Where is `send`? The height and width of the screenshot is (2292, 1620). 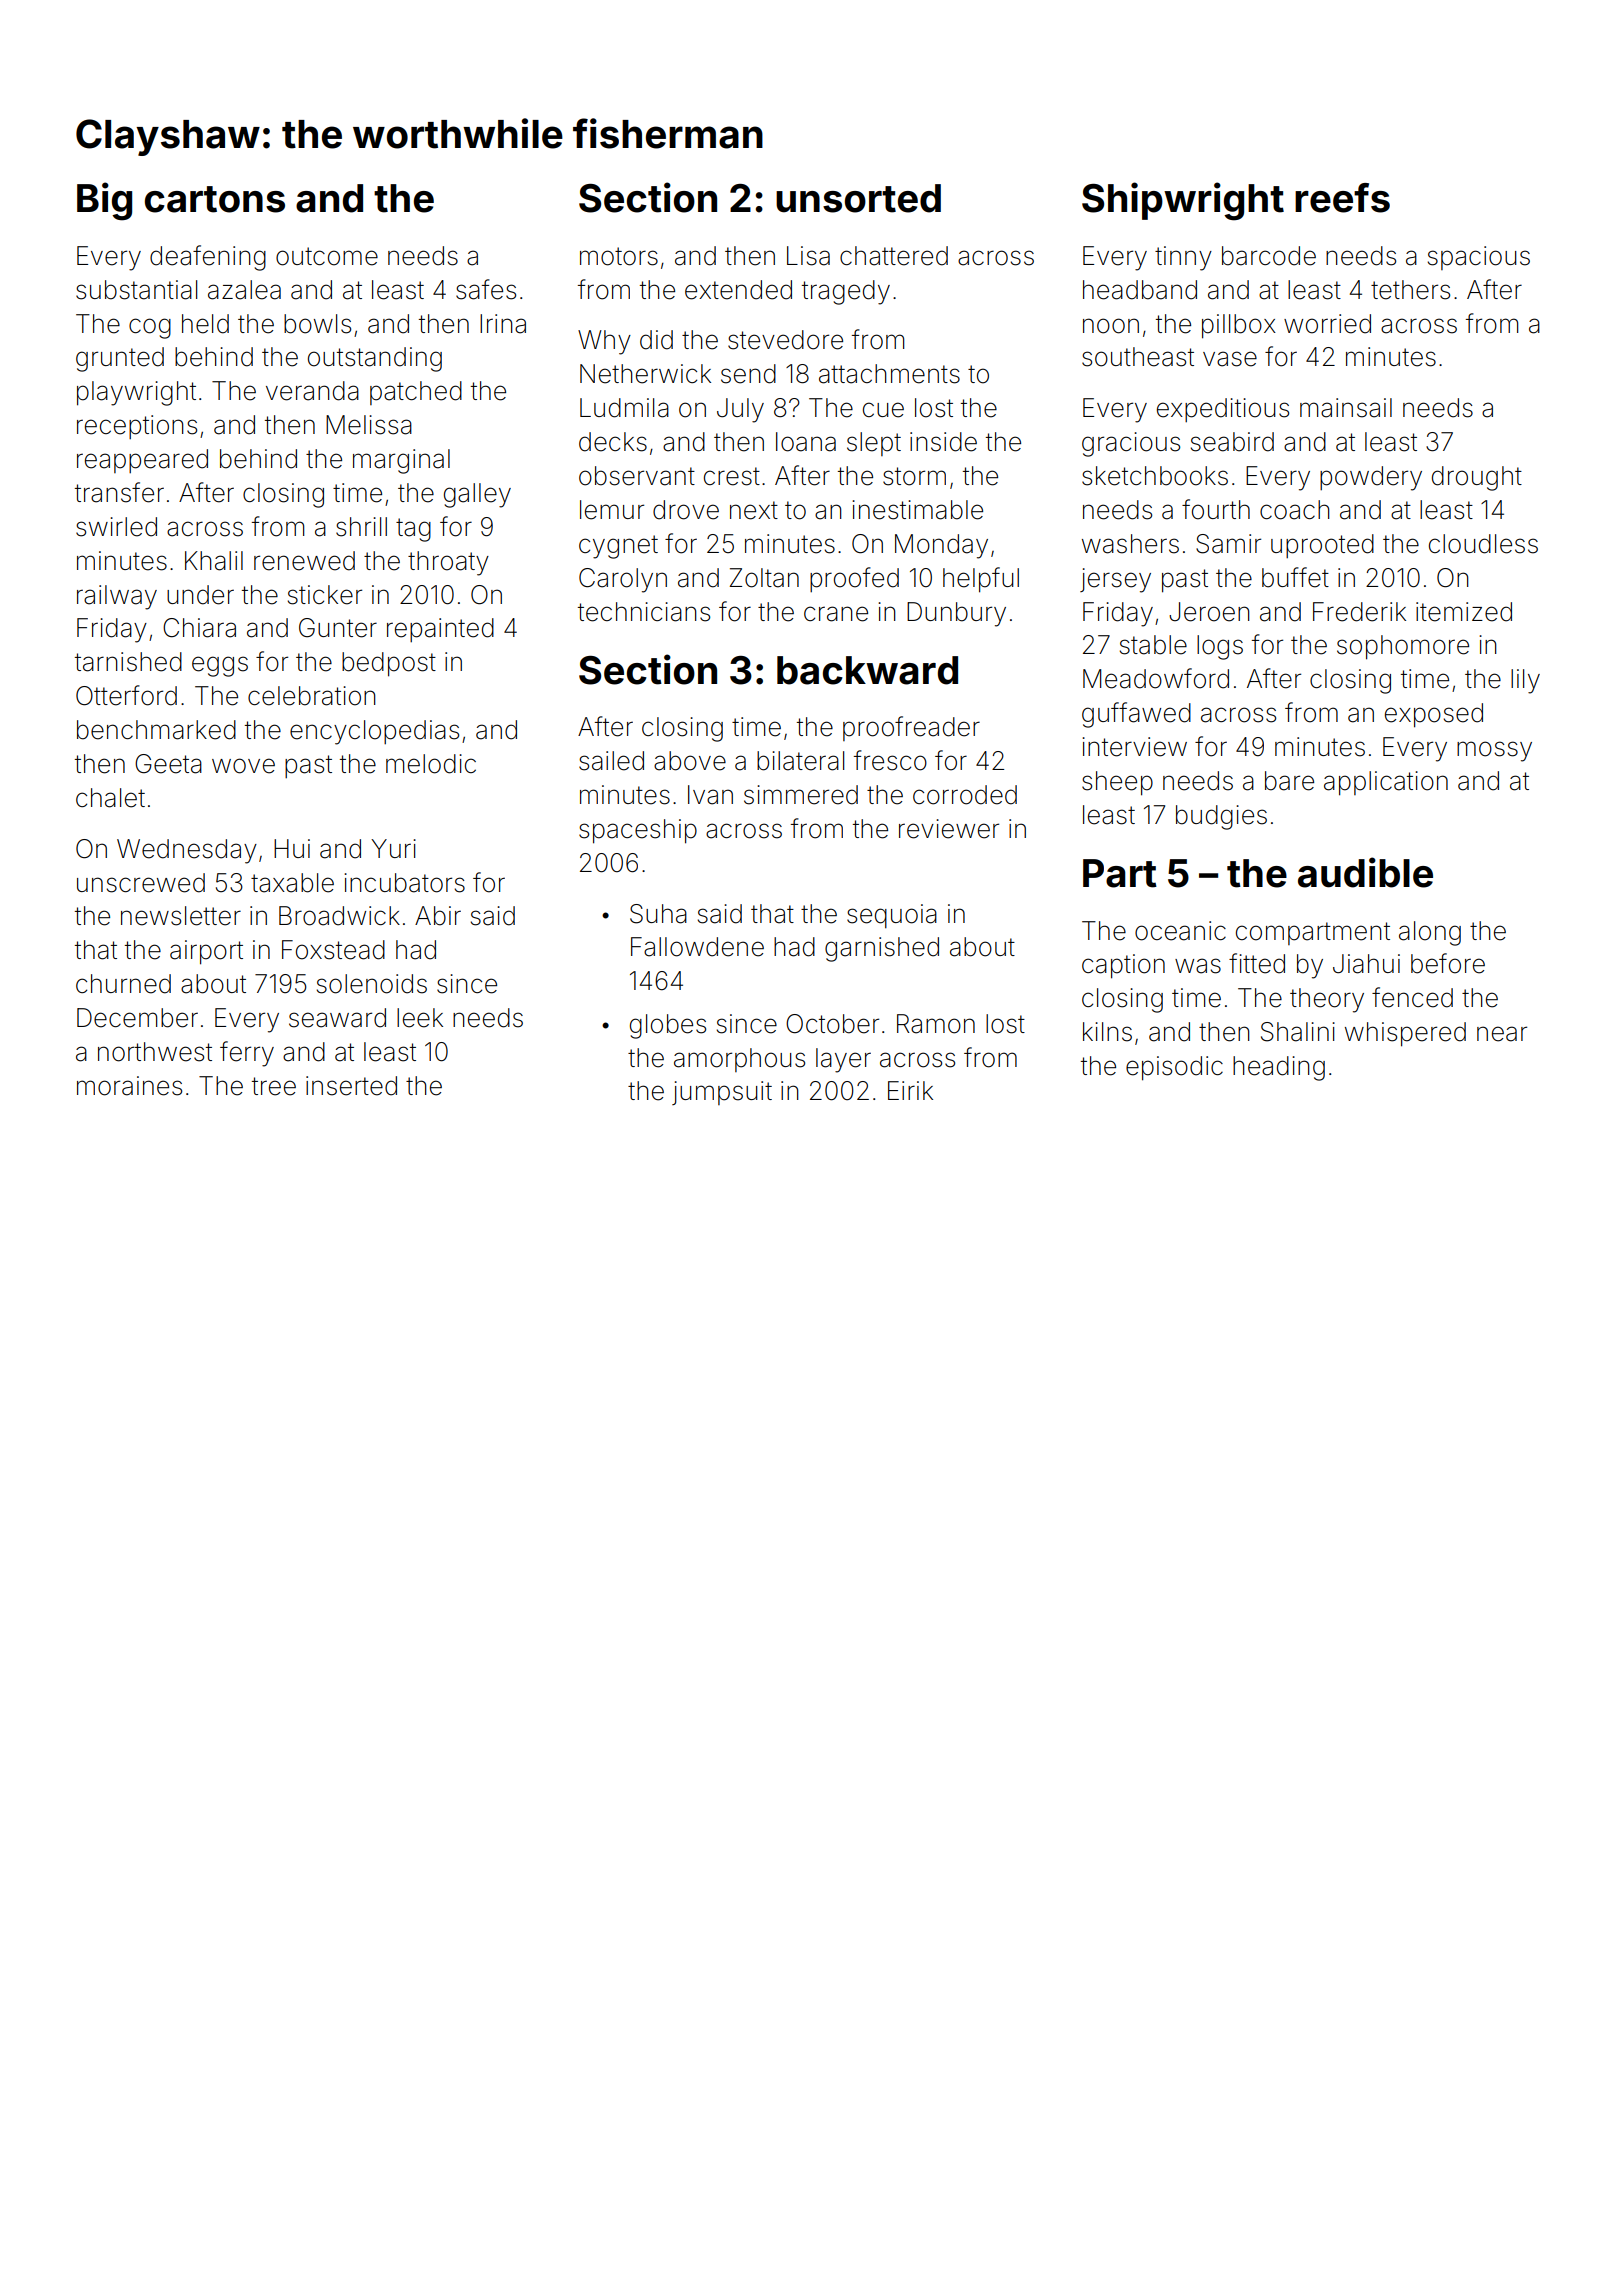 send is located at coordinates (748, 374).
